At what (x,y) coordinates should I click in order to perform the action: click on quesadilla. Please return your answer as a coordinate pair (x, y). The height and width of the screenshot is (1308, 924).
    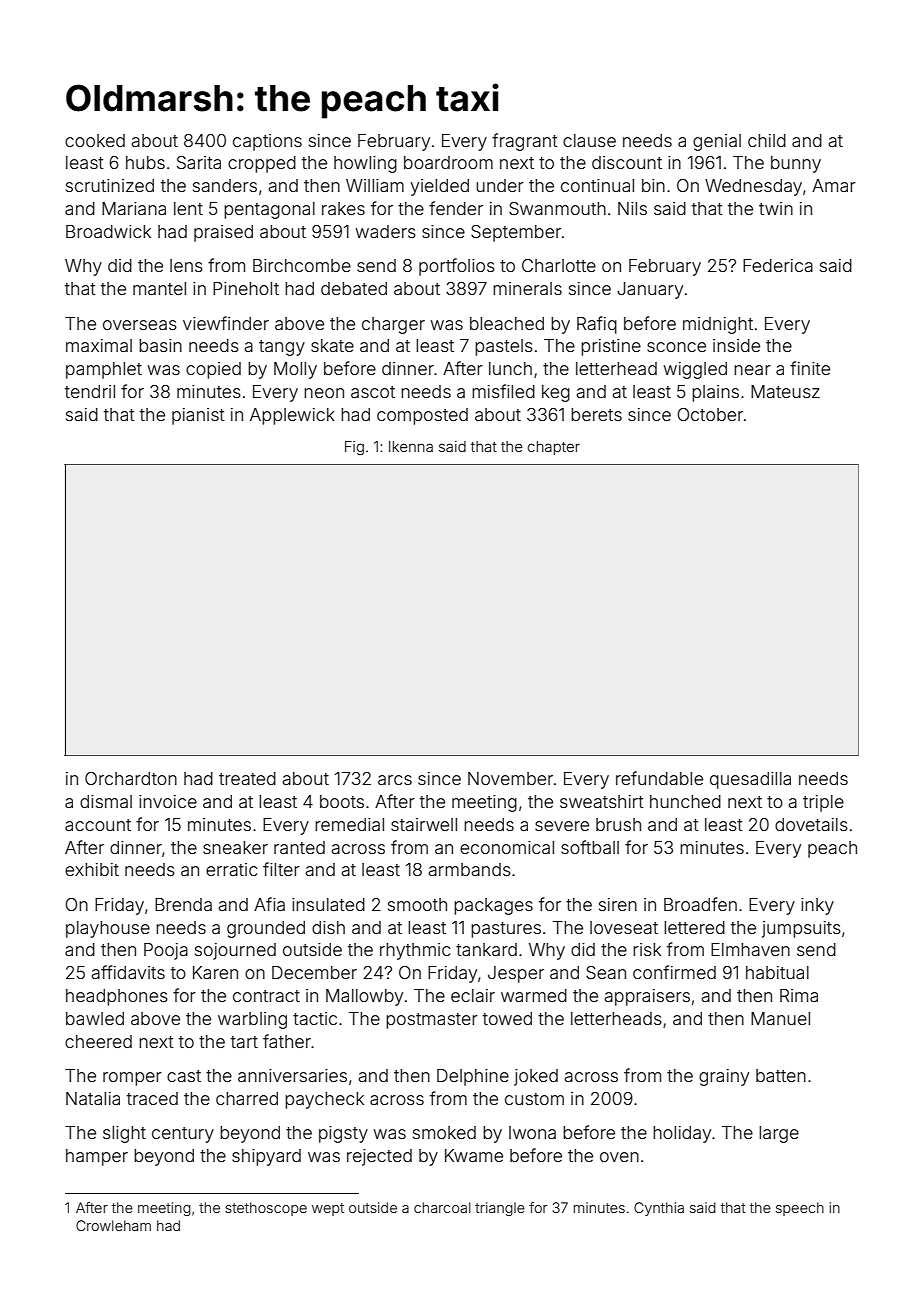
    Looking at the image, I should click on (750, 780).
